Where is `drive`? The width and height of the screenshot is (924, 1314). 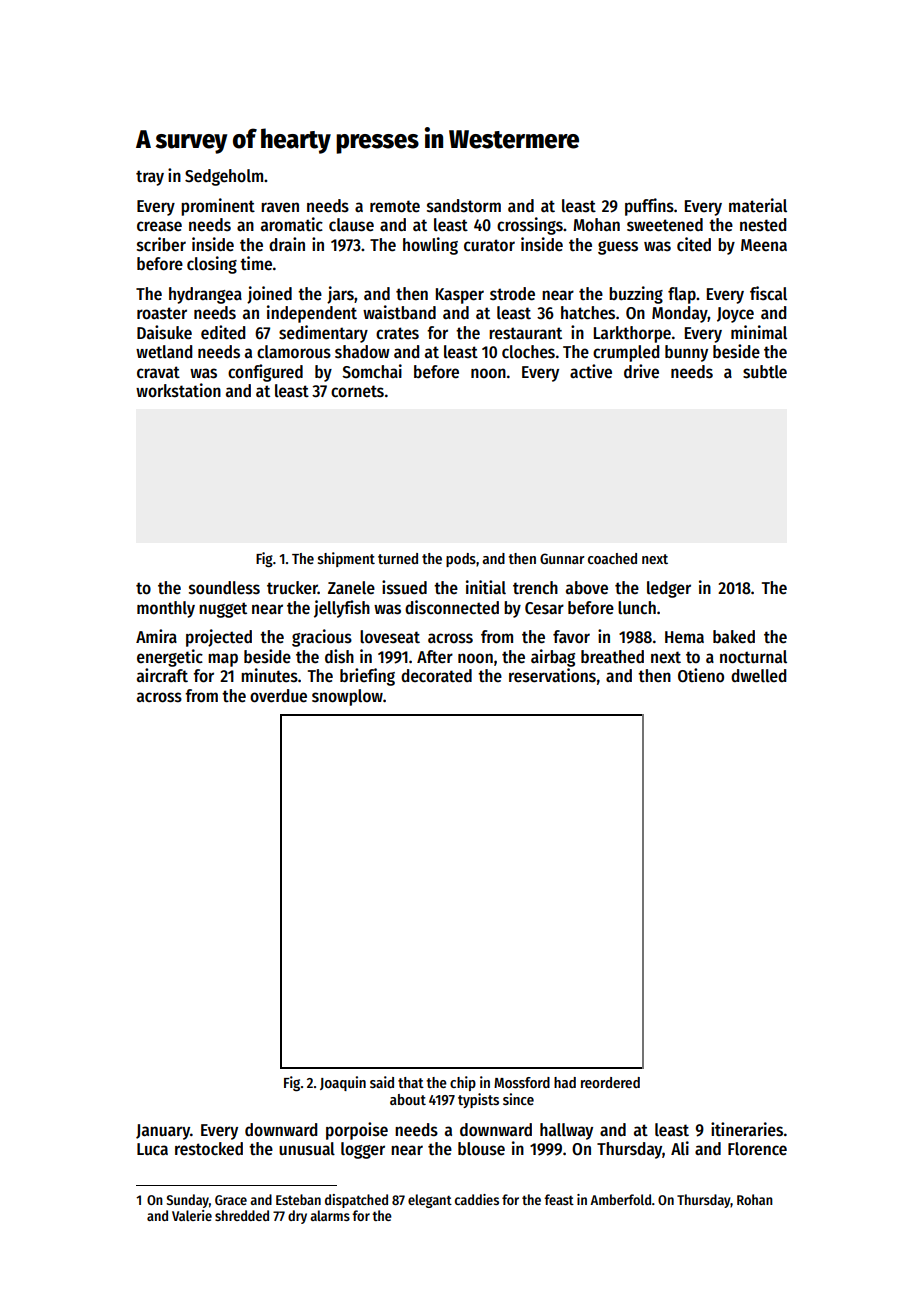
drive is located at coordinates (641, 371).
